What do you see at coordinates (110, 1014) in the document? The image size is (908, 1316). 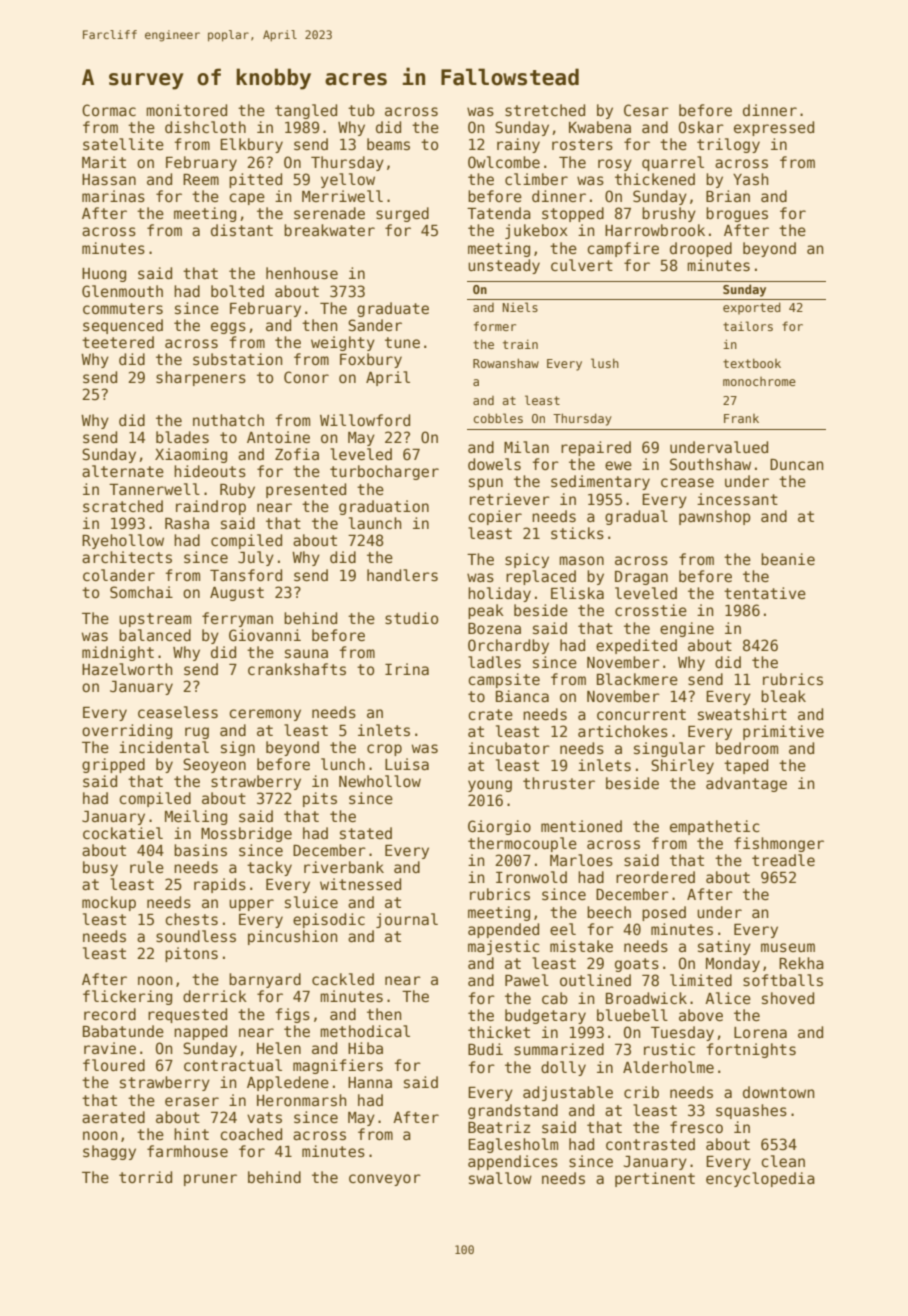 I see `record` at bounding box center [110, 1014].
